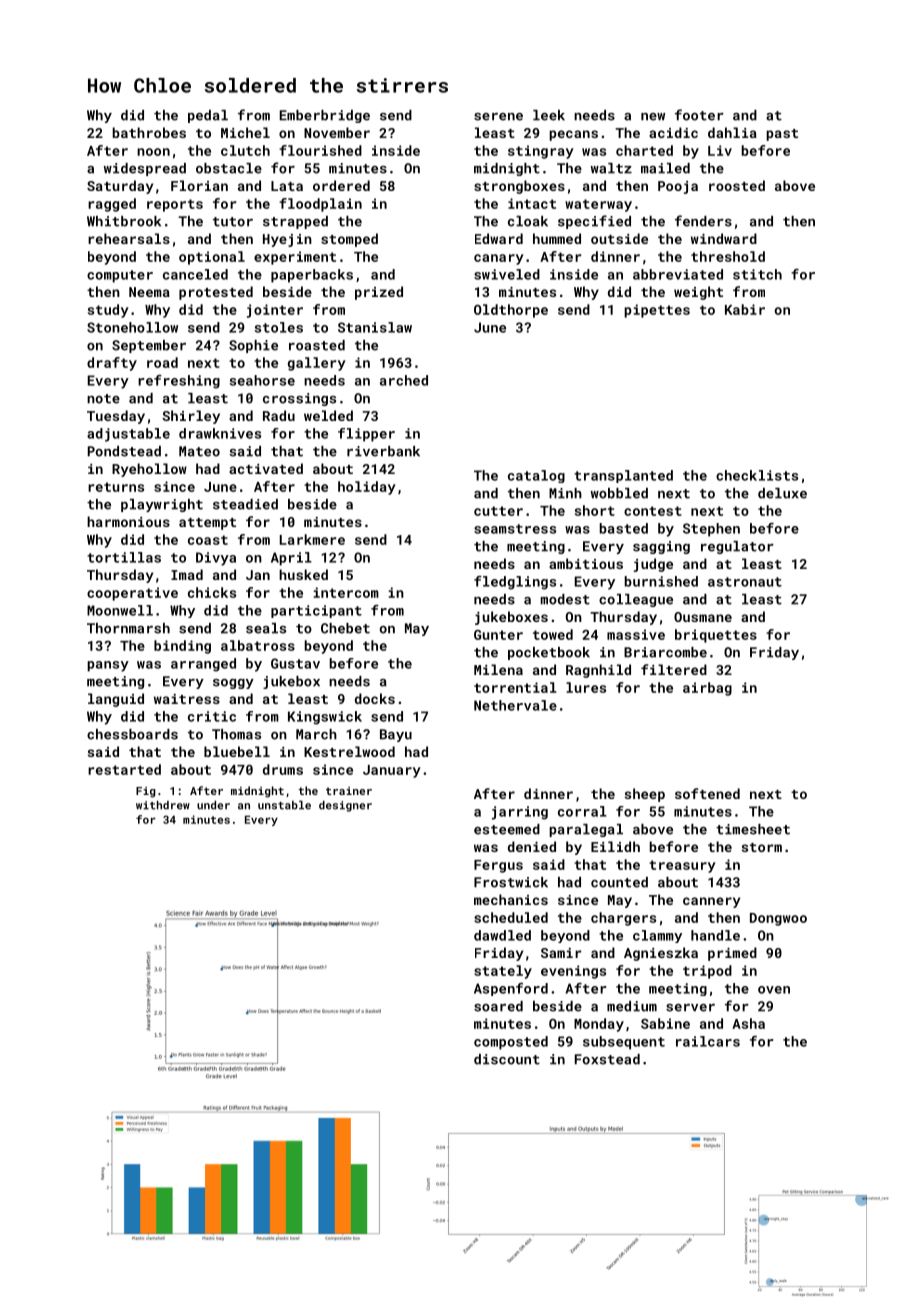  Describe the element at coordinates (707, 689) in the page. I see `airbag` at that location.
